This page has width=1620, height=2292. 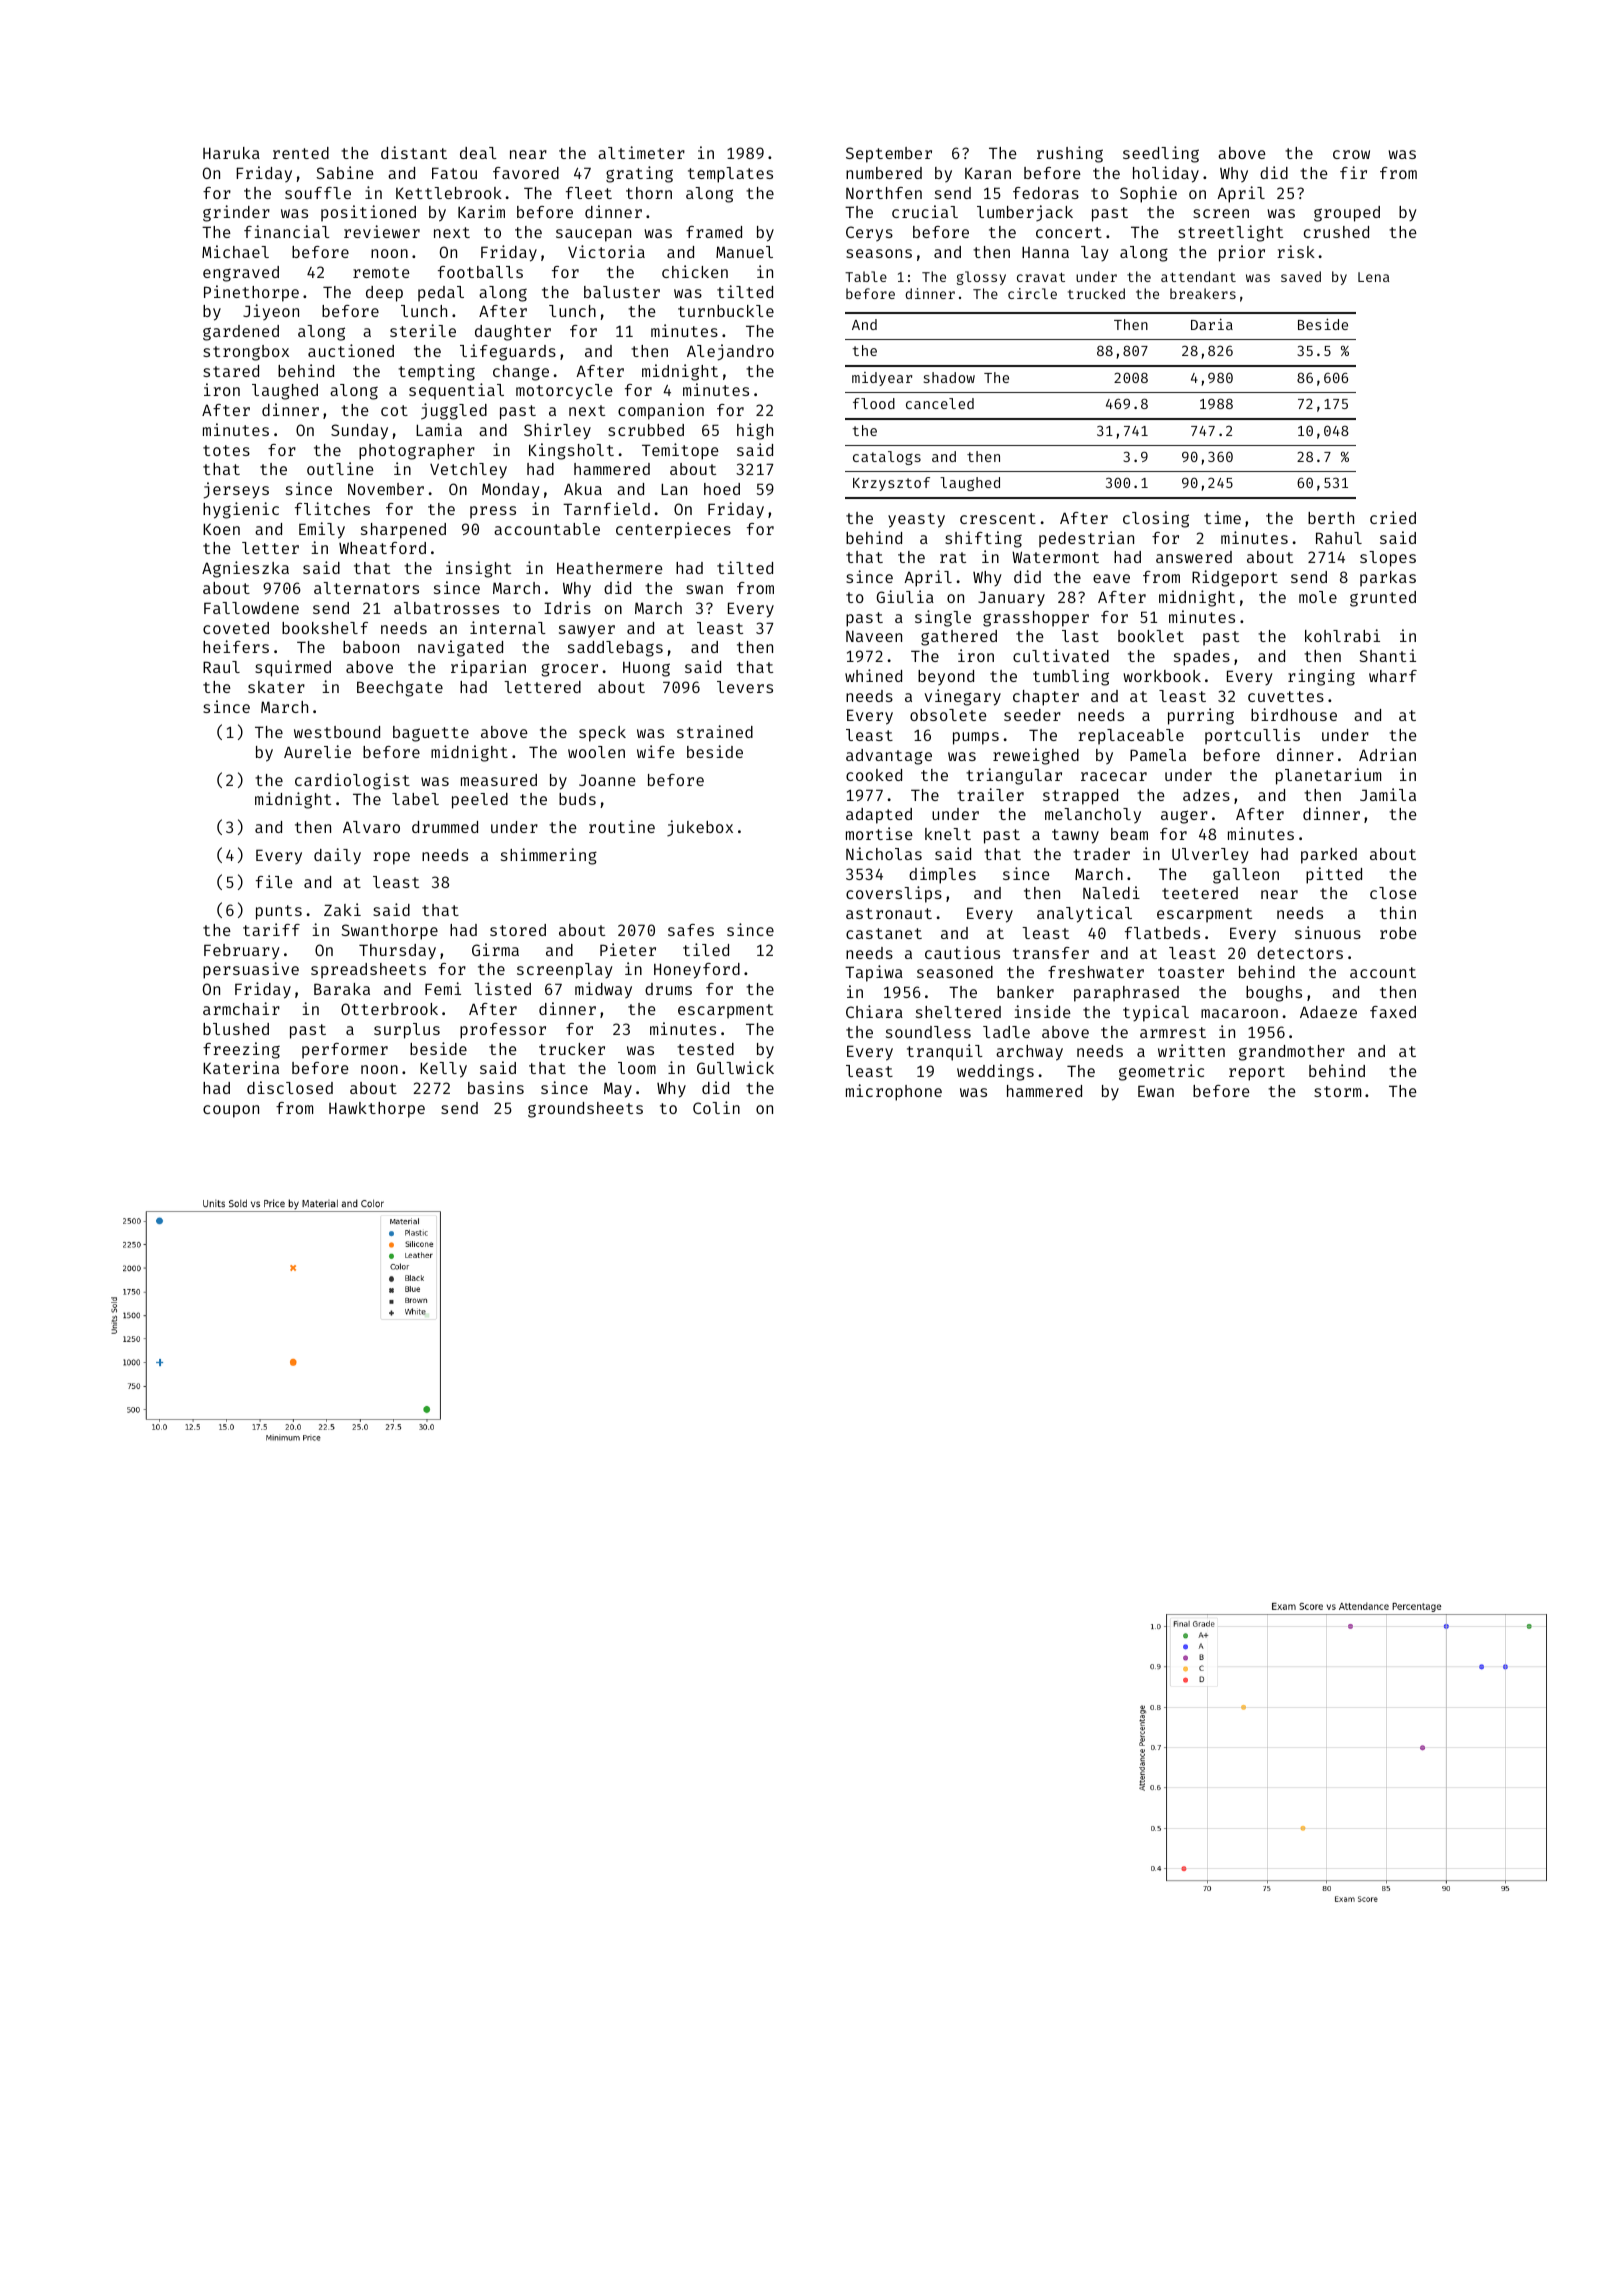 What do you see at coordinates (1036, 619) in the page?
I see `grasshopper` at bounding box center [1036, 619].
